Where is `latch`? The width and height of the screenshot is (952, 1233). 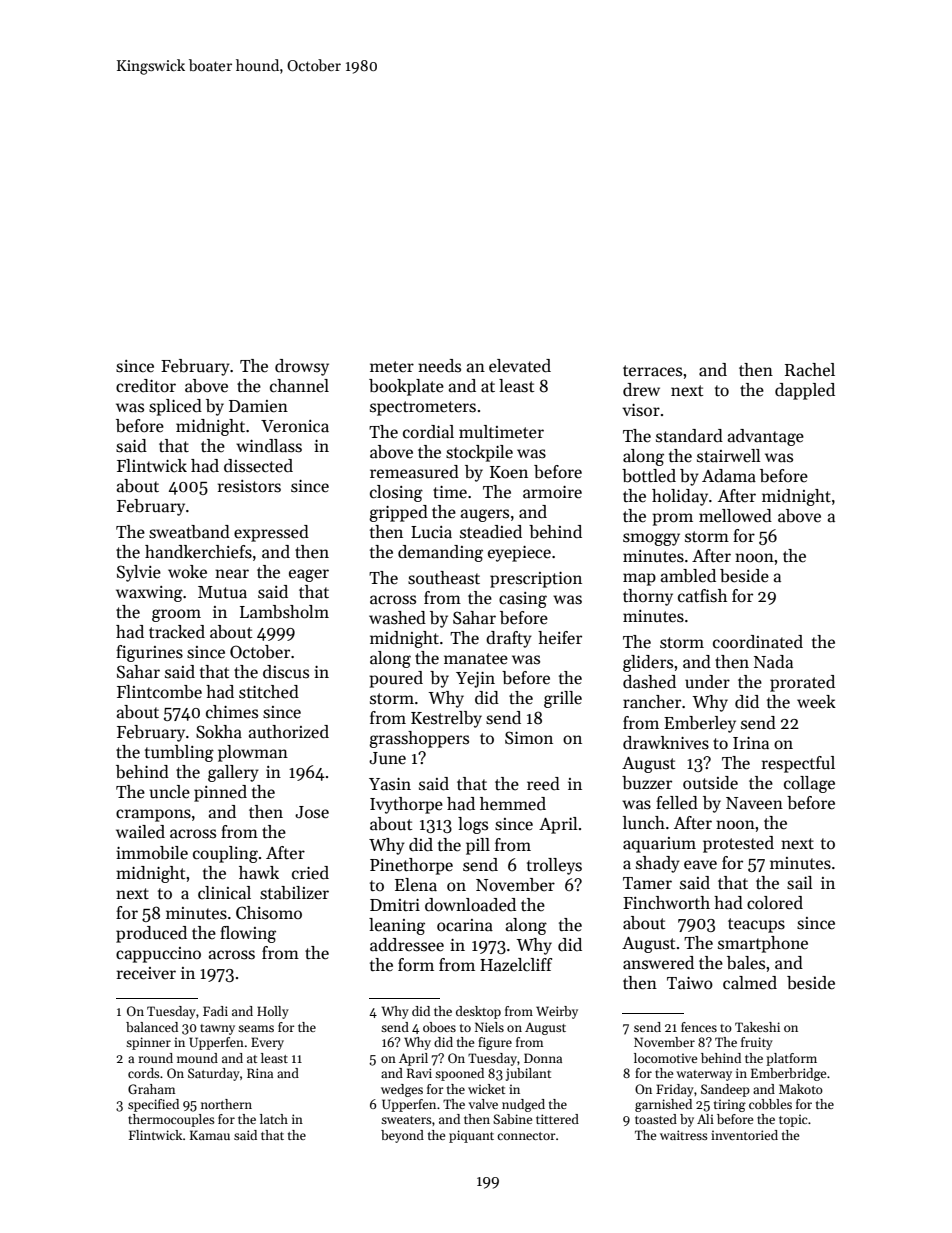 latch is located at coordinates (274, 1119).
